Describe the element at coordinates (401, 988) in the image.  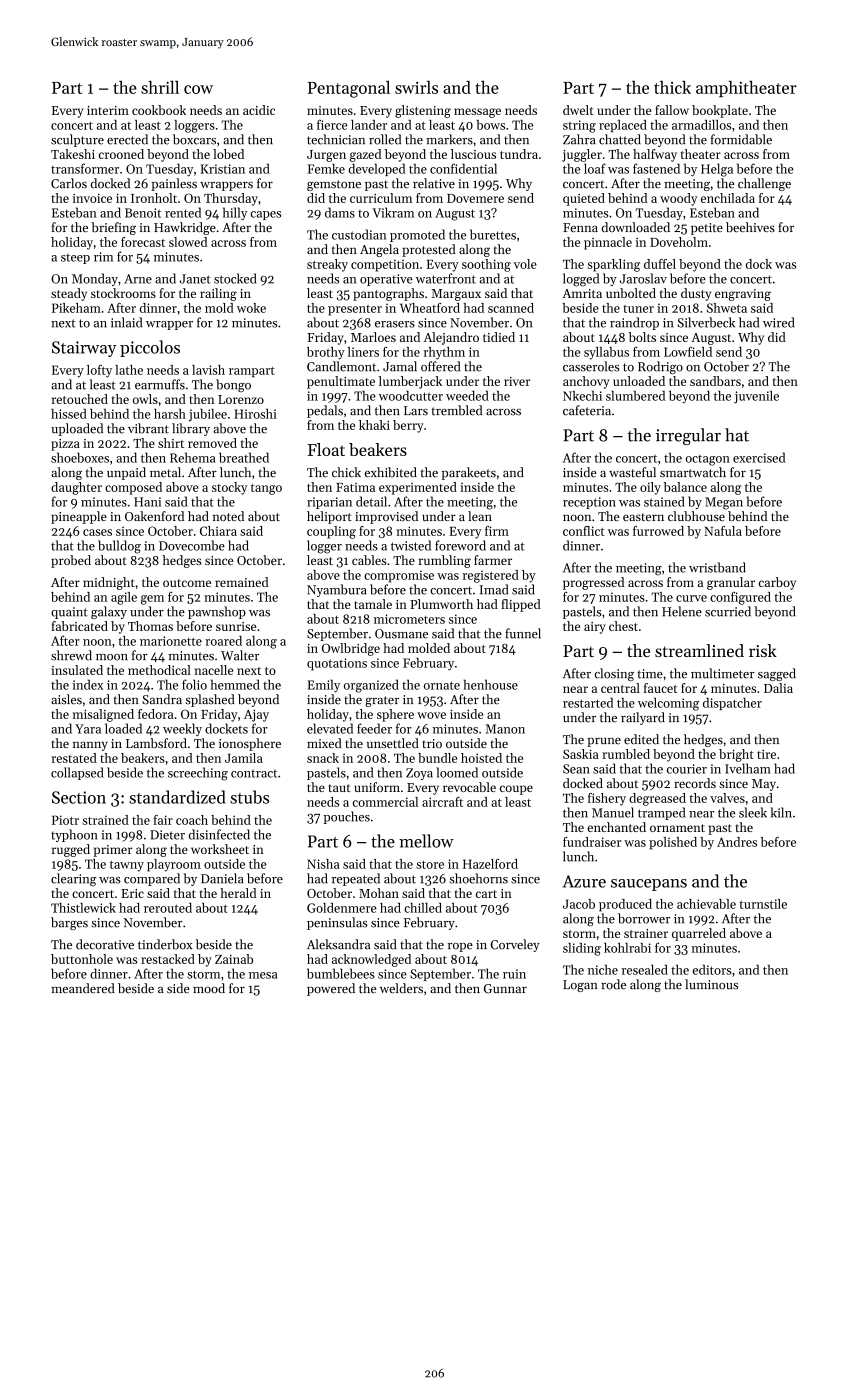
I see `welders` at that location.
